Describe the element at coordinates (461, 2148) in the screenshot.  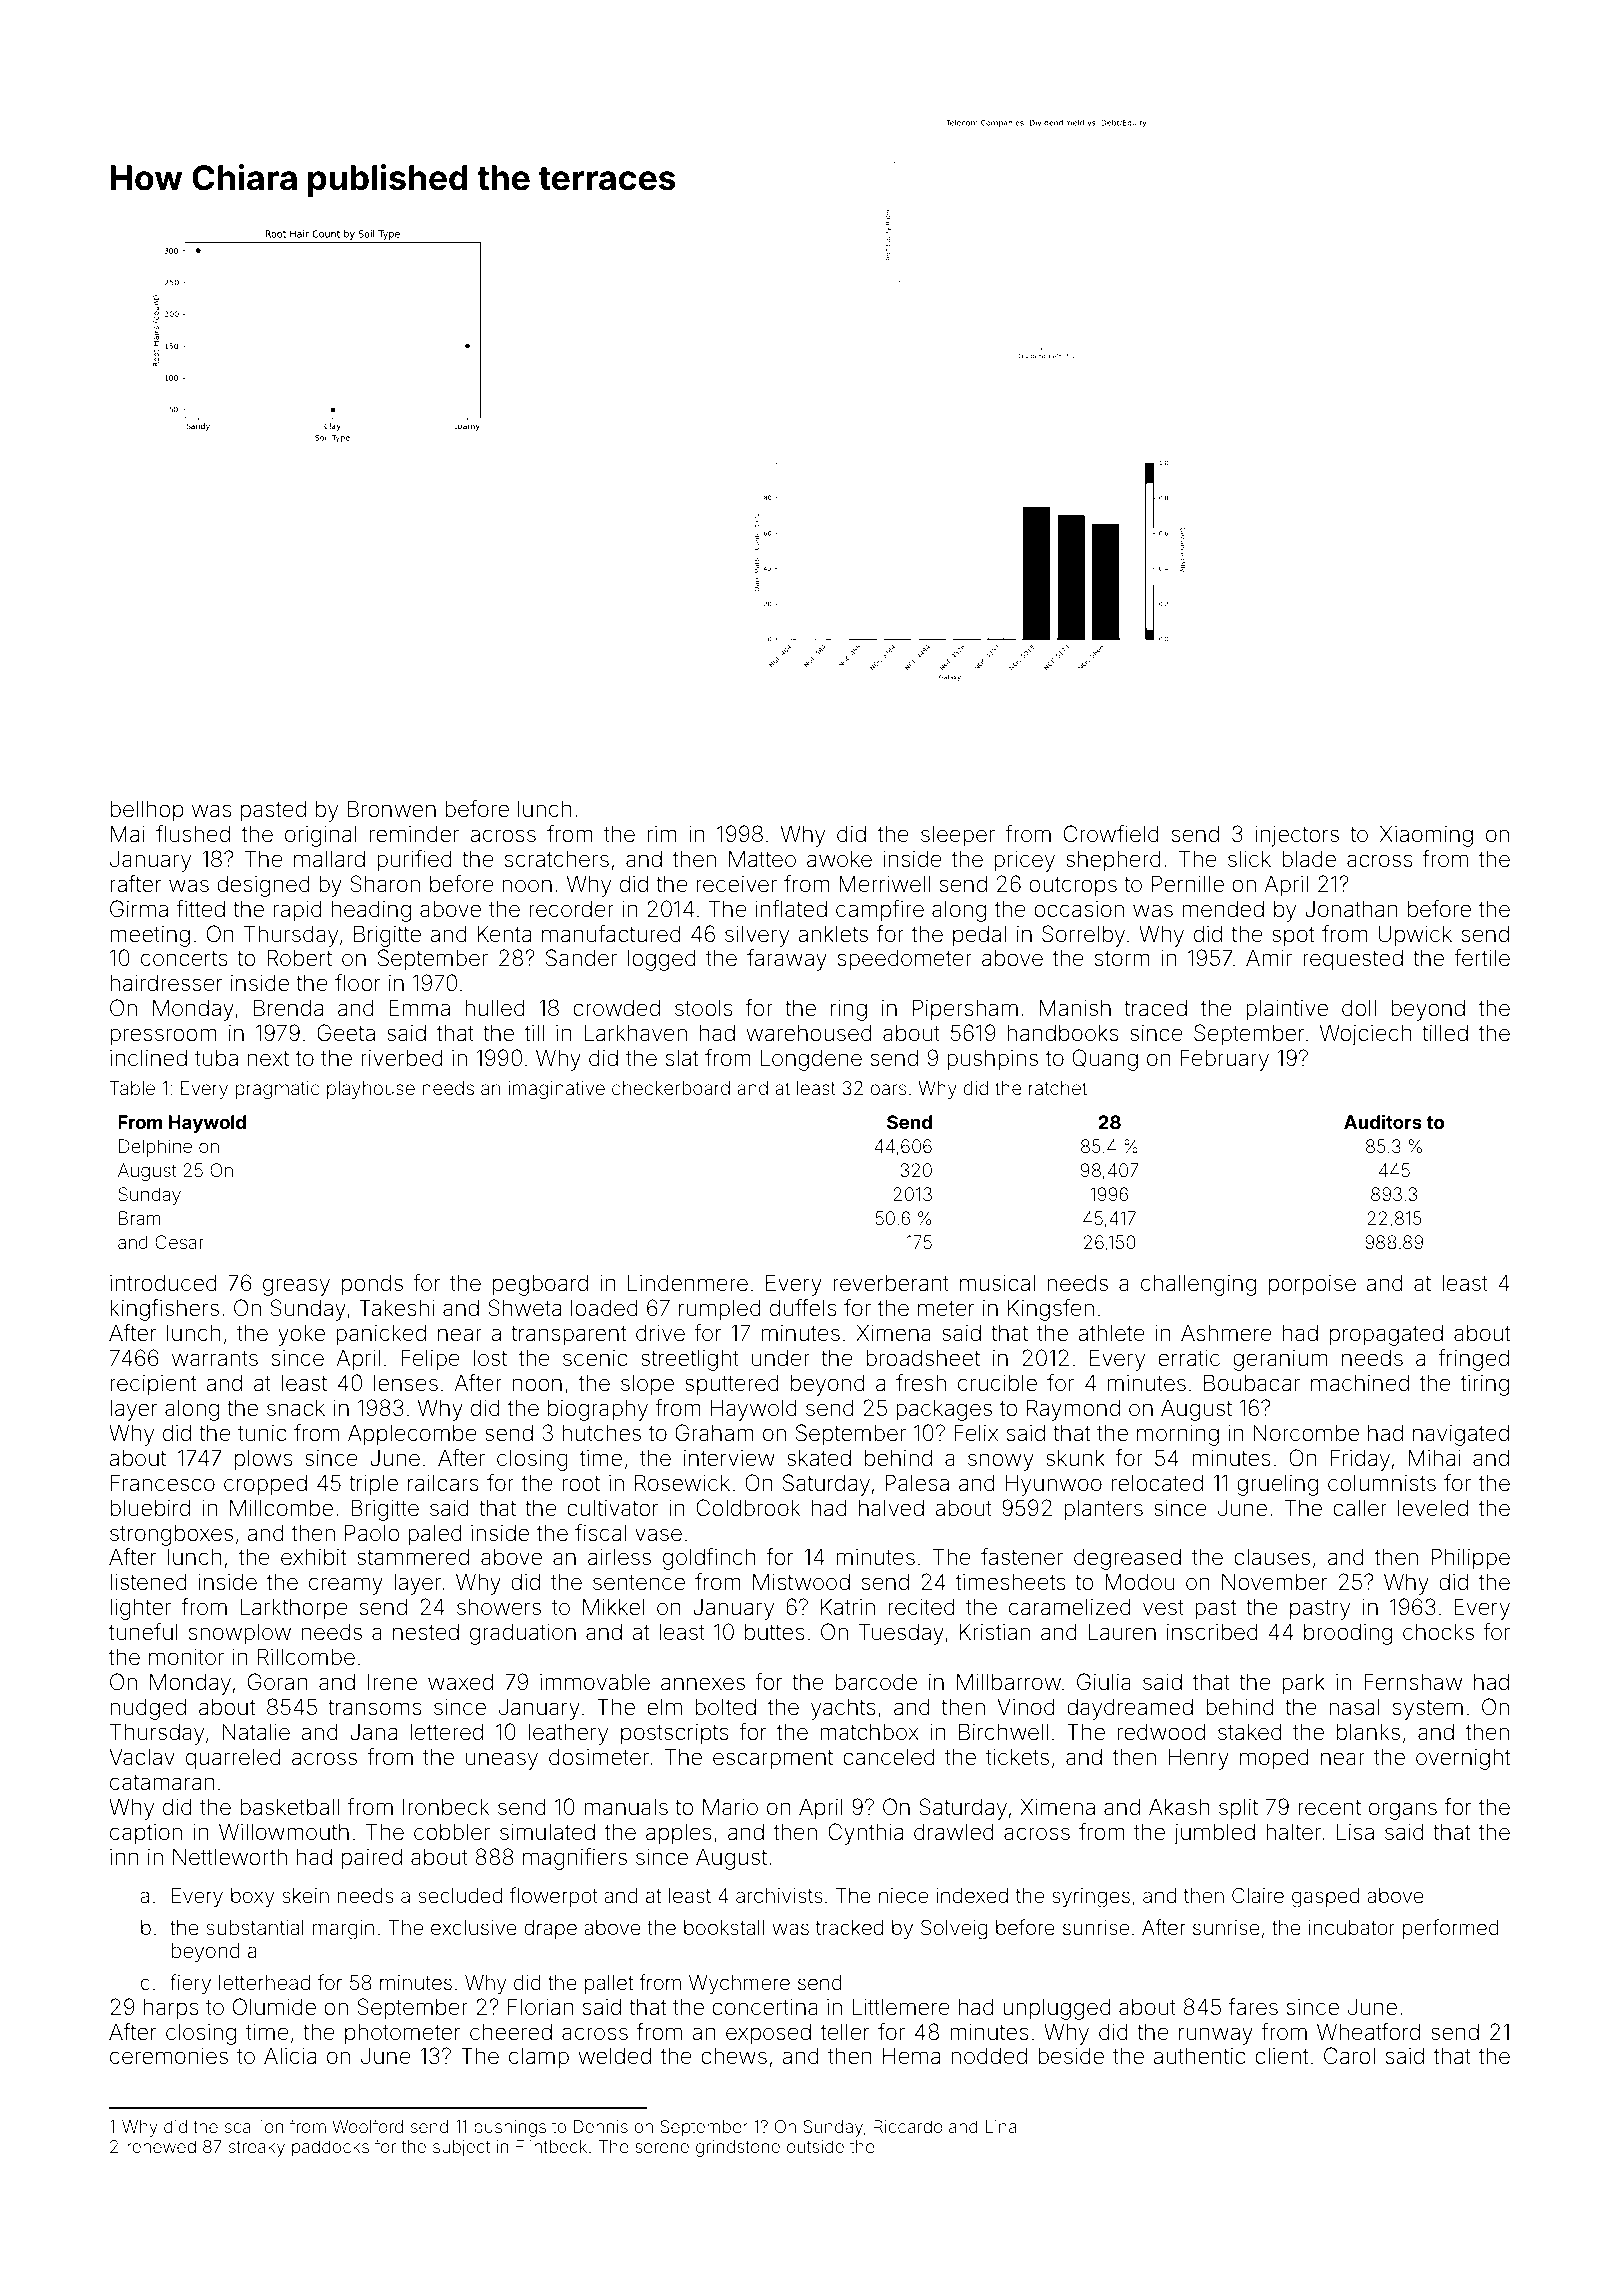
I see `subject` at that location.
